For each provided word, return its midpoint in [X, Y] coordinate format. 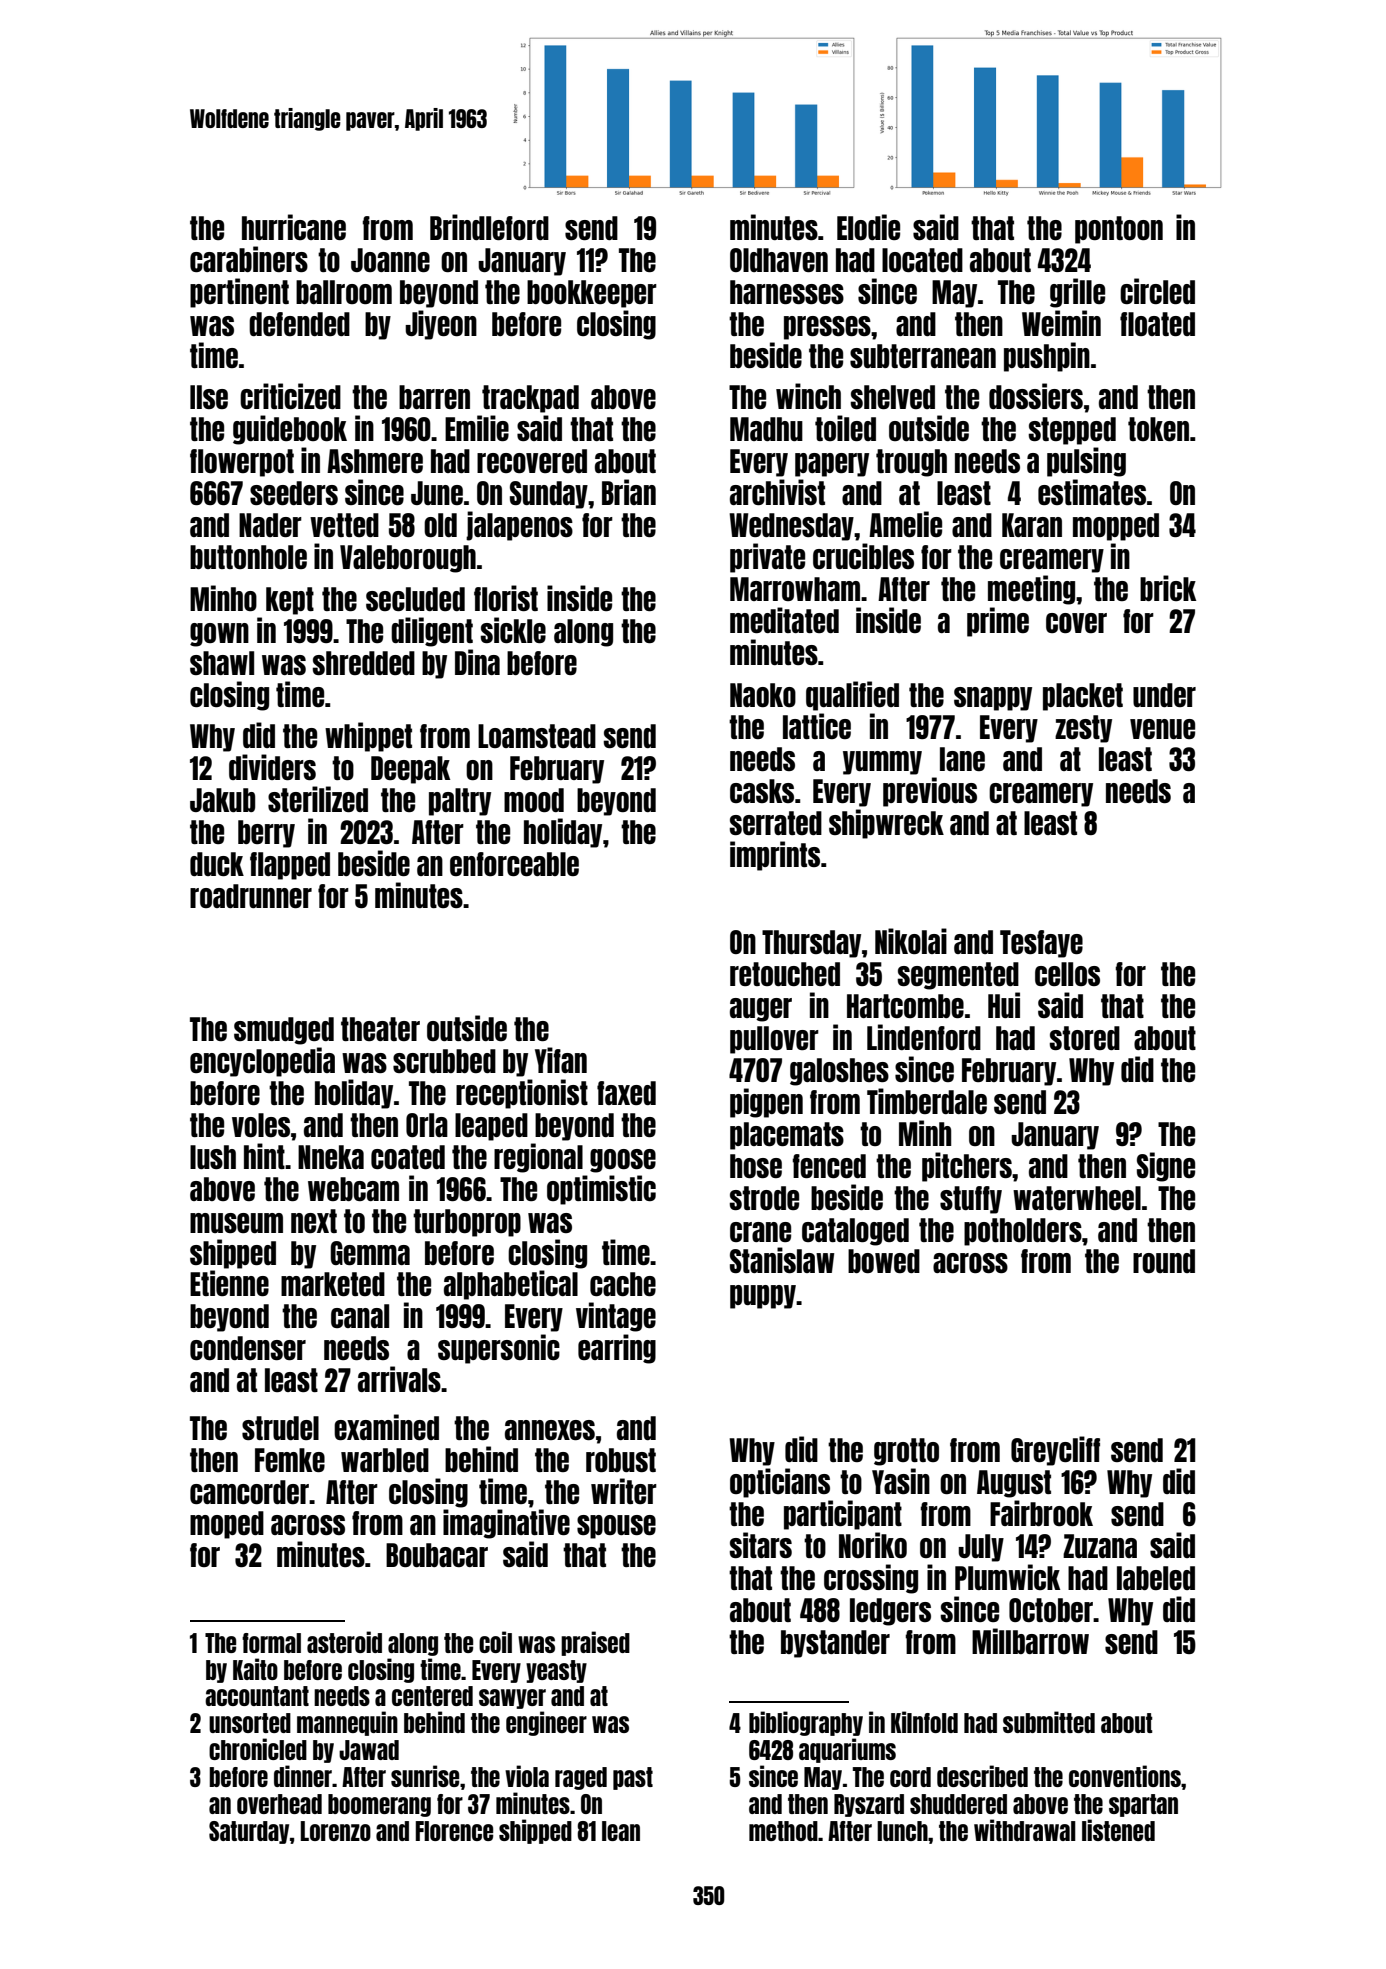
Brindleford [489, 227]
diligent [432, 632]
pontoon [1119, 230]
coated [408, 1157]
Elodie [868, 227]
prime [998, 622]
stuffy [971, 1200]
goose [623, 1161]
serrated [775, 823]
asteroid [344, 1642]
